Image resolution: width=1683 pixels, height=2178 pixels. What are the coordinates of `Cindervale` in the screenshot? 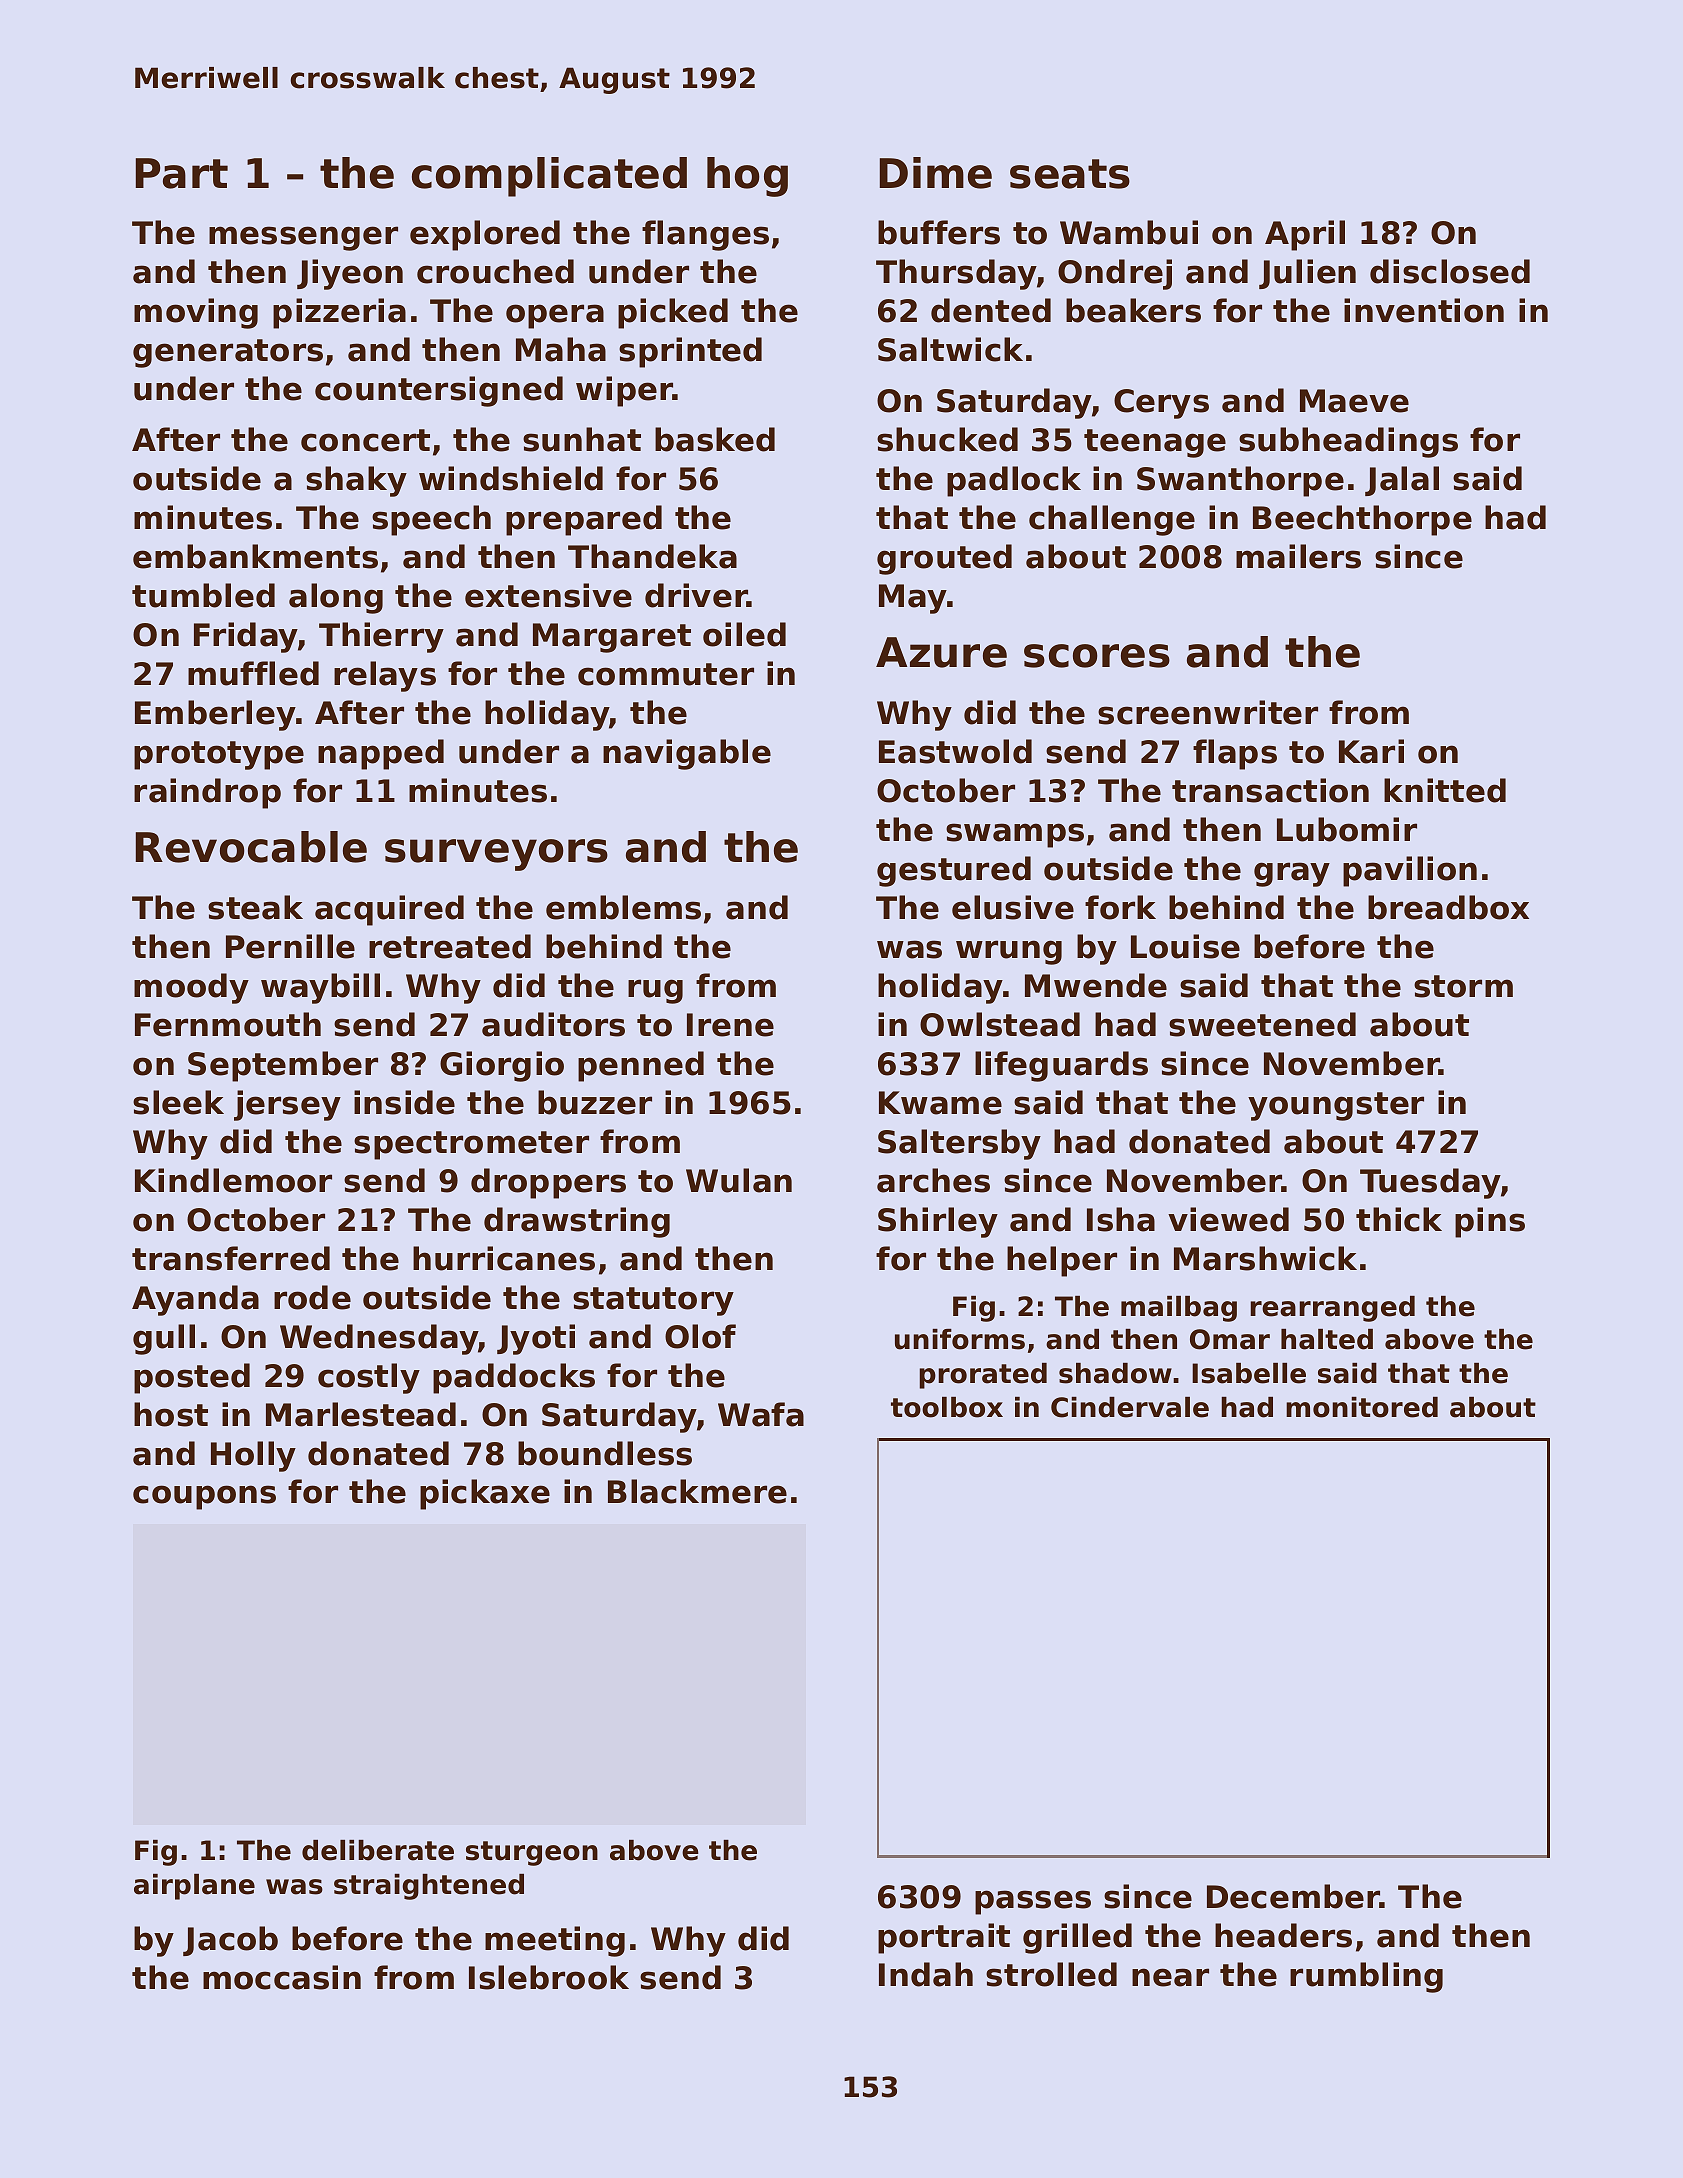 It's located at (1130, 1407).
